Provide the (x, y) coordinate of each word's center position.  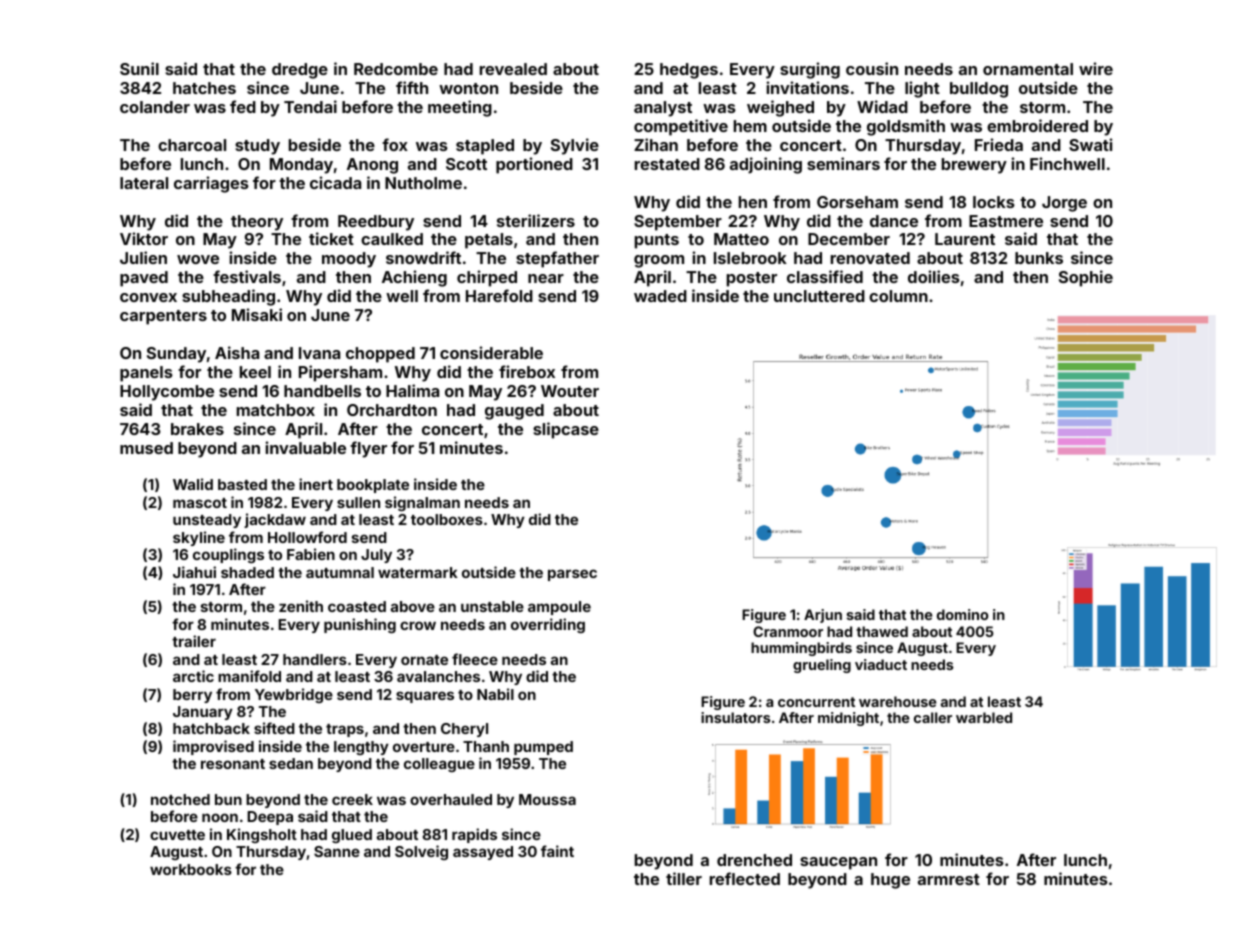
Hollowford (307, 537)
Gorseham (857, 202)
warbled (984, 717)
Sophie (1086, 278)
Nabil (495, 694)
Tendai (310, 106)
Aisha (237, 352)
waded (660, 296)
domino (962, 614)
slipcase (566, 430)
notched (180, 799)
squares (425, 697)
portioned (534, 165)
